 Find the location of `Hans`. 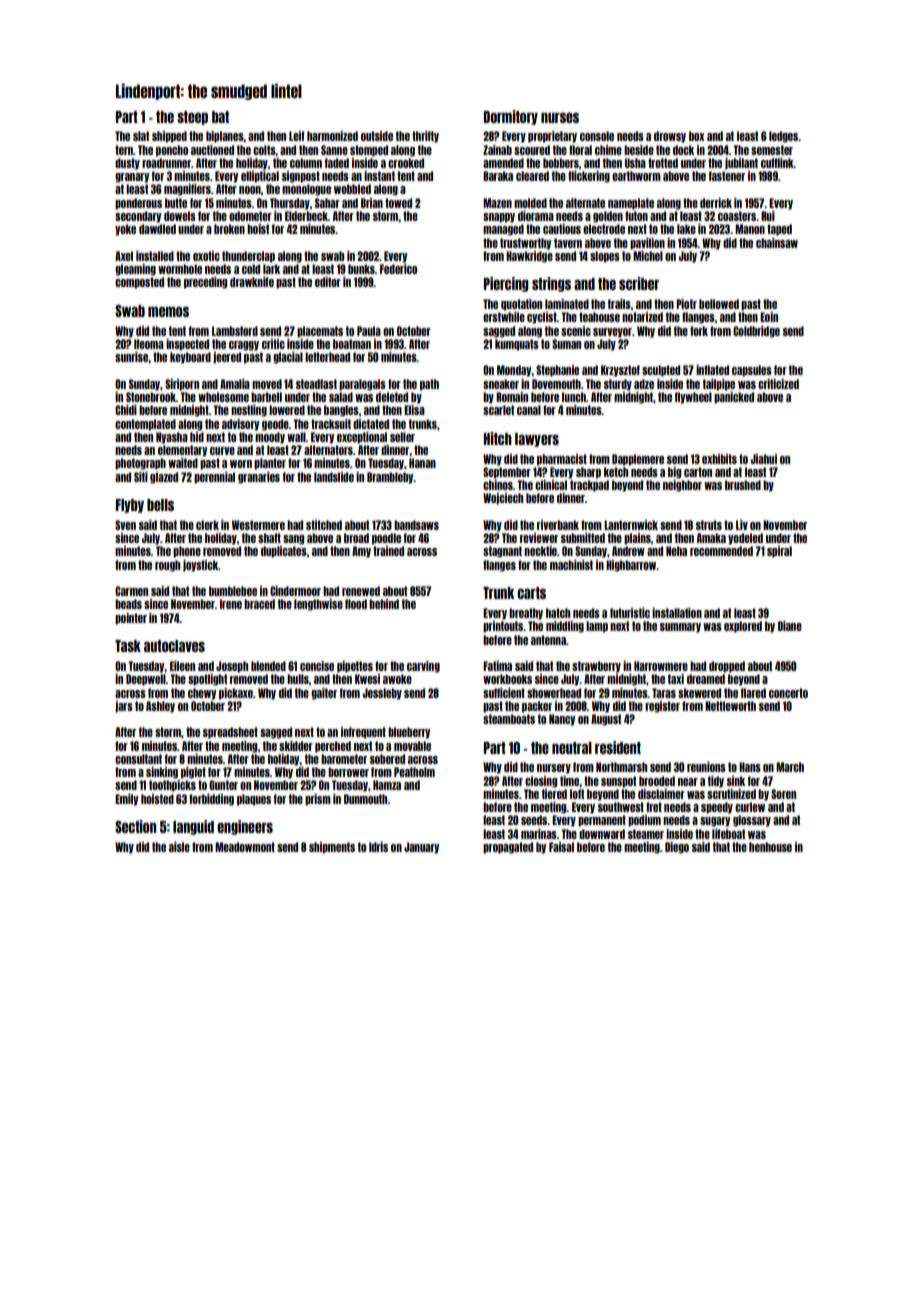

Hans is located at coordinates (750, 767).
